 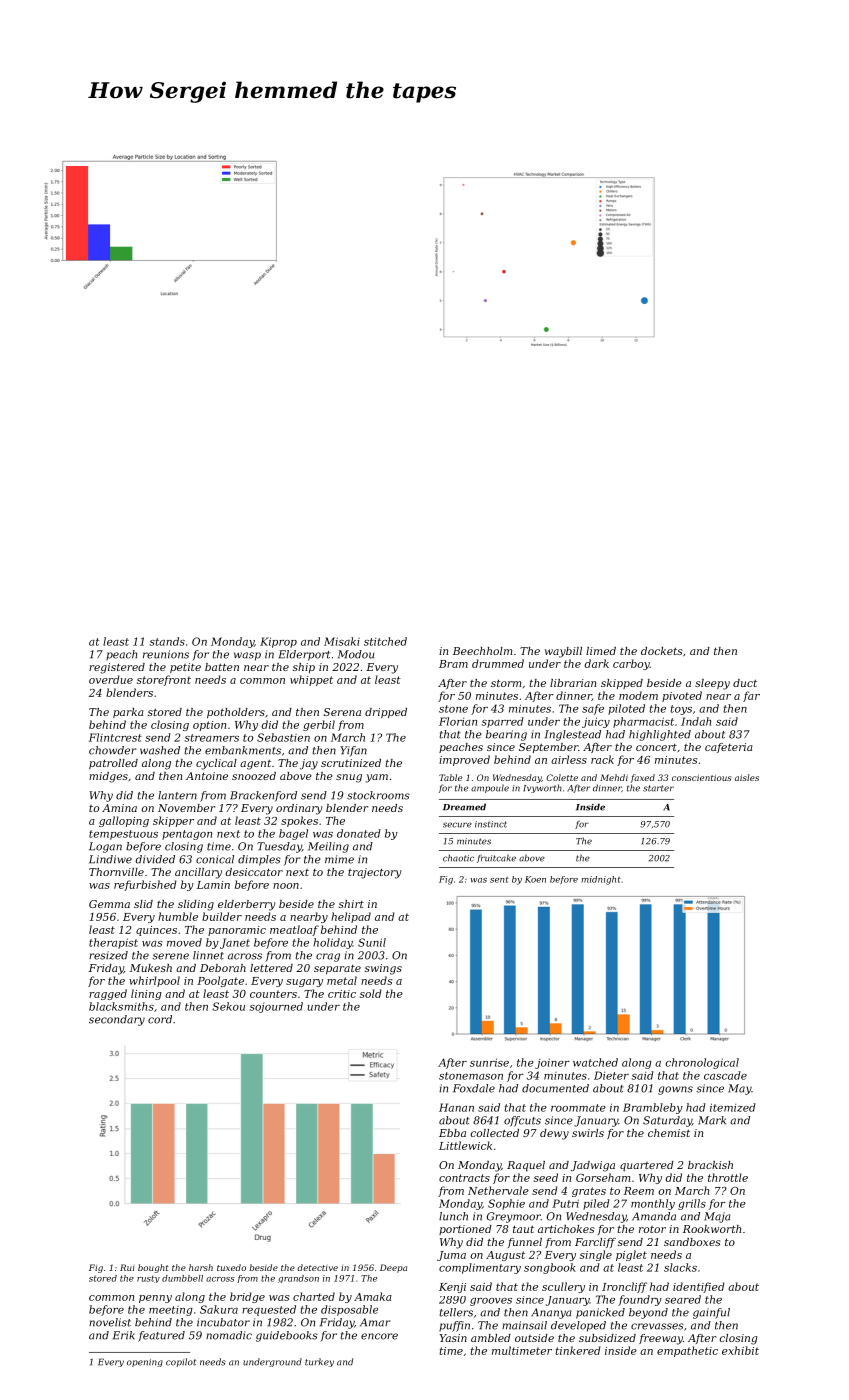 What do you see at coordinates (457, 825) in the screenshot?
I see `secure` at bounding box center [457, 825].
